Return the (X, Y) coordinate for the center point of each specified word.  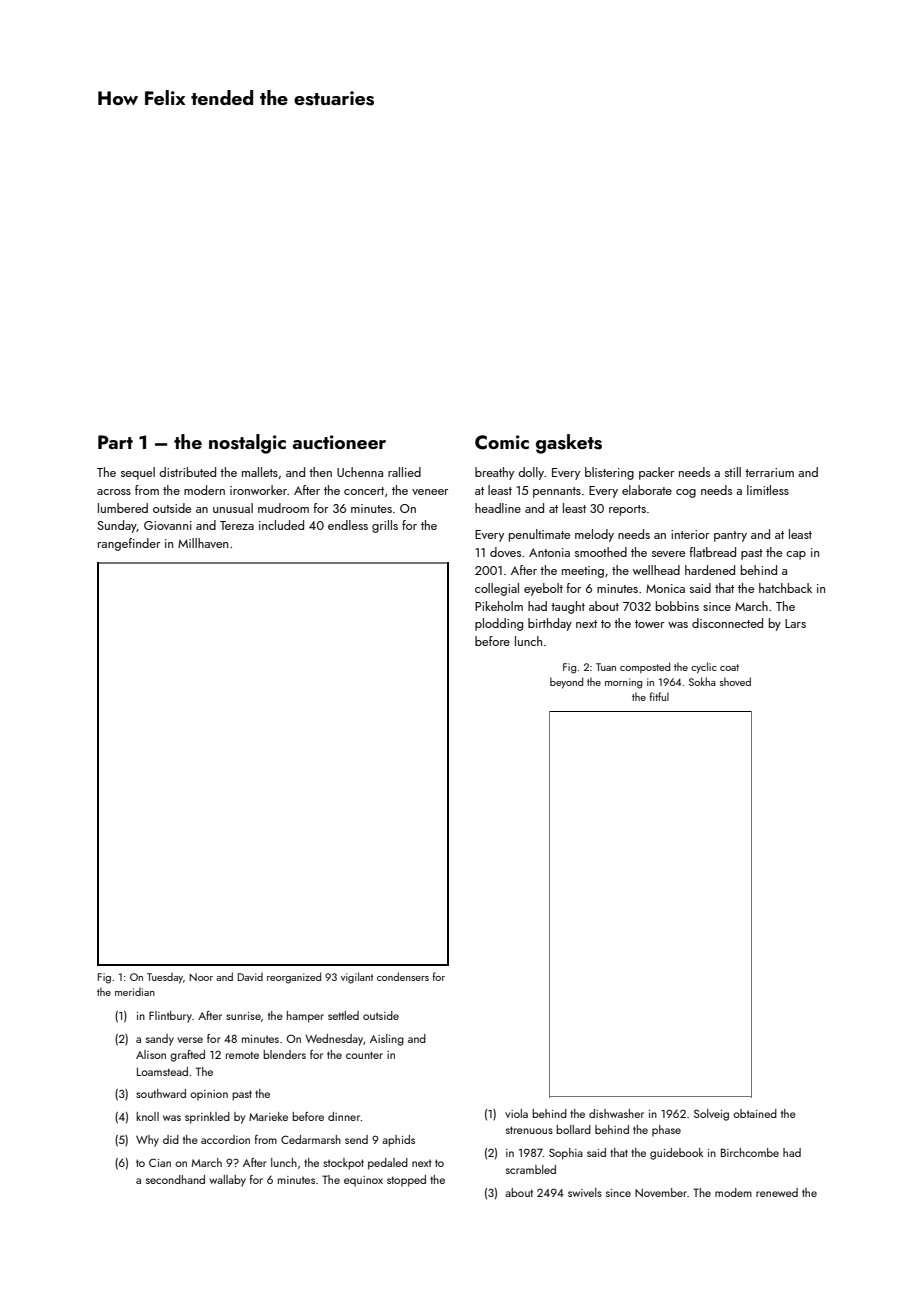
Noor (201, 977)
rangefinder (129, 544)
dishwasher (616, 1113)
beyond (566, 683)
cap (796, 555)
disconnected (727, 623)
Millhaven (203, 543)
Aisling (387, 1040)
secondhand (175, 1179)
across (114, 492)
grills (385, 526)
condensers (403, 976)
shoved (735, 681)
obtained (755, 1113)
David (250, 977)
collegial (497, 589)
